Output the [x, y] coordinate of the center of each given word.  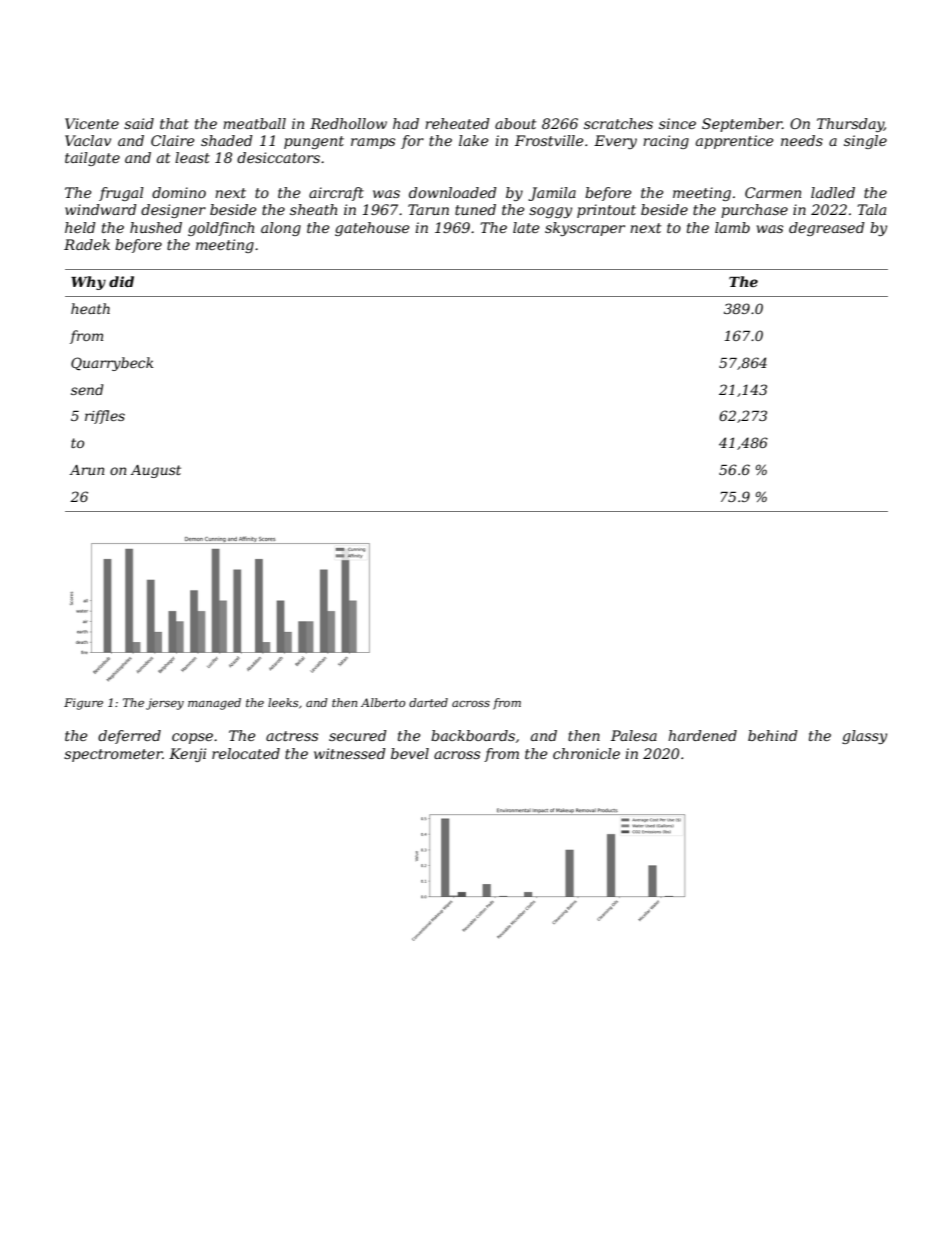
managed [214, 704]
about [515, 123]
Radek [87, 244]
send [87, 389]
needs [802, 140]
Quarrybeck [112, 364]
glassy [864, 737]
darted [428, 702]
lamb [732, 227]
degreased [827, 229]
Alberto [383, 702]
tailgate [92, 159]
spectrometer [113, 755]
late [526, 227]
